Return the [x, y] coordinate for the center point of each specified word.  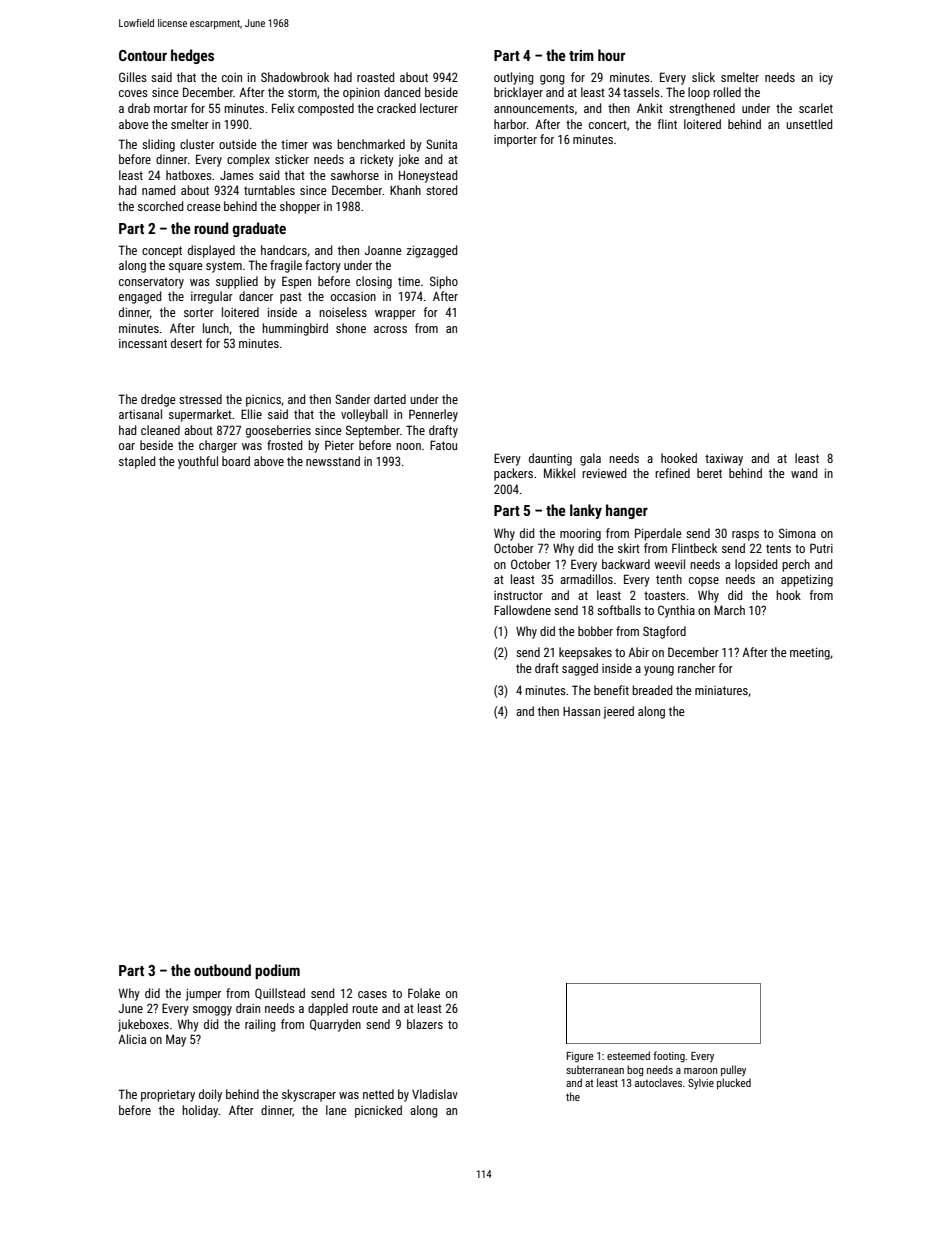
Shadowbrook [295, 77]
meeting [810, 654]
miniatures [721, 690]
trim [581, 55]
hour [611, 55]
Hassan [581, 711]
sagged [580, 669]
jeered [618, 712]
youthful [198, 462]
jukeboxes [143, 1025]
